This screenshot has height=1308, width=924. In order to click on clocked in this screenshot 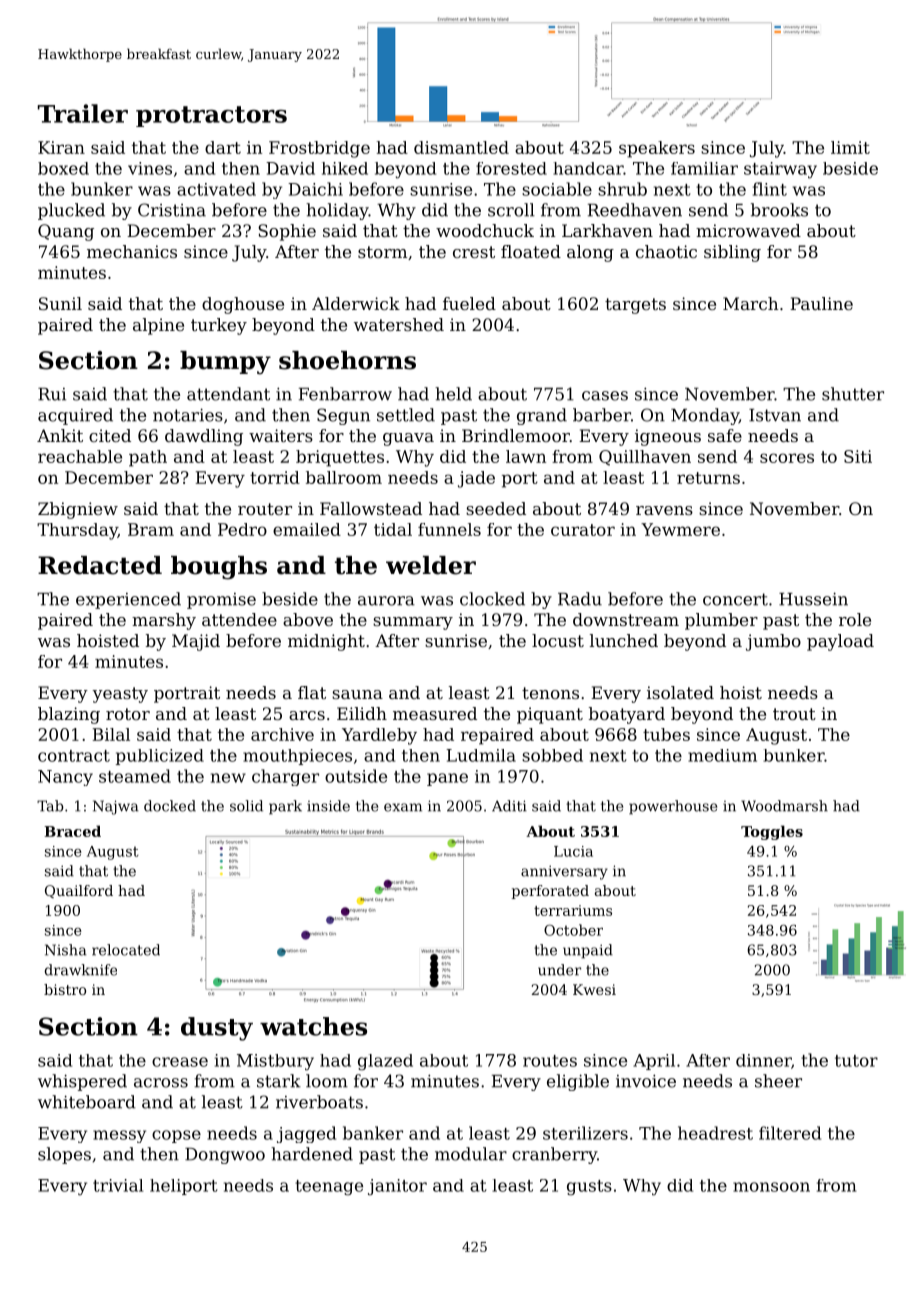, I will do `click(492, 599)`.
